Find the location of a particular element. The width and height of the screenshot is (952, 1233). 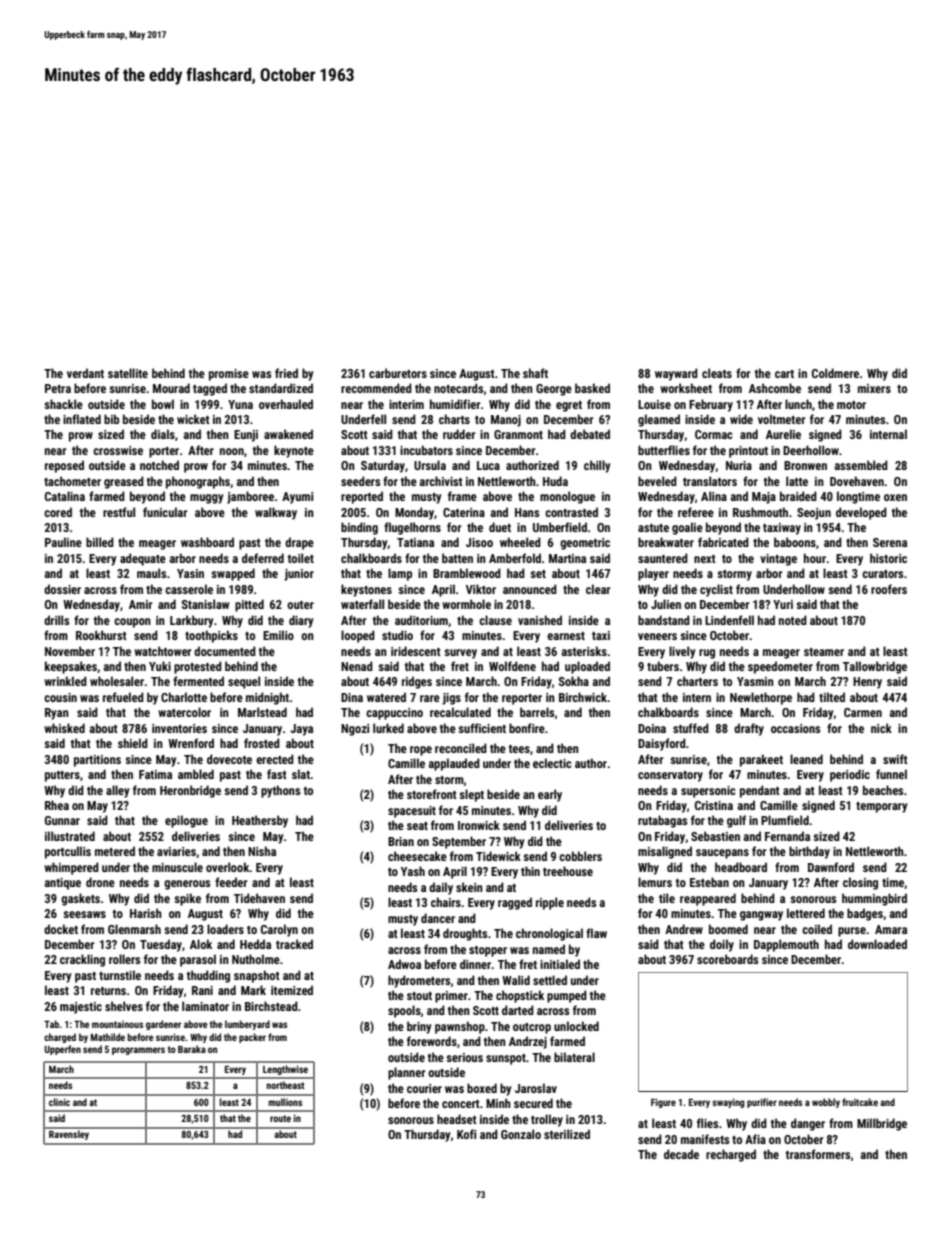

sunspot is located at coordinates (506, 1059).
